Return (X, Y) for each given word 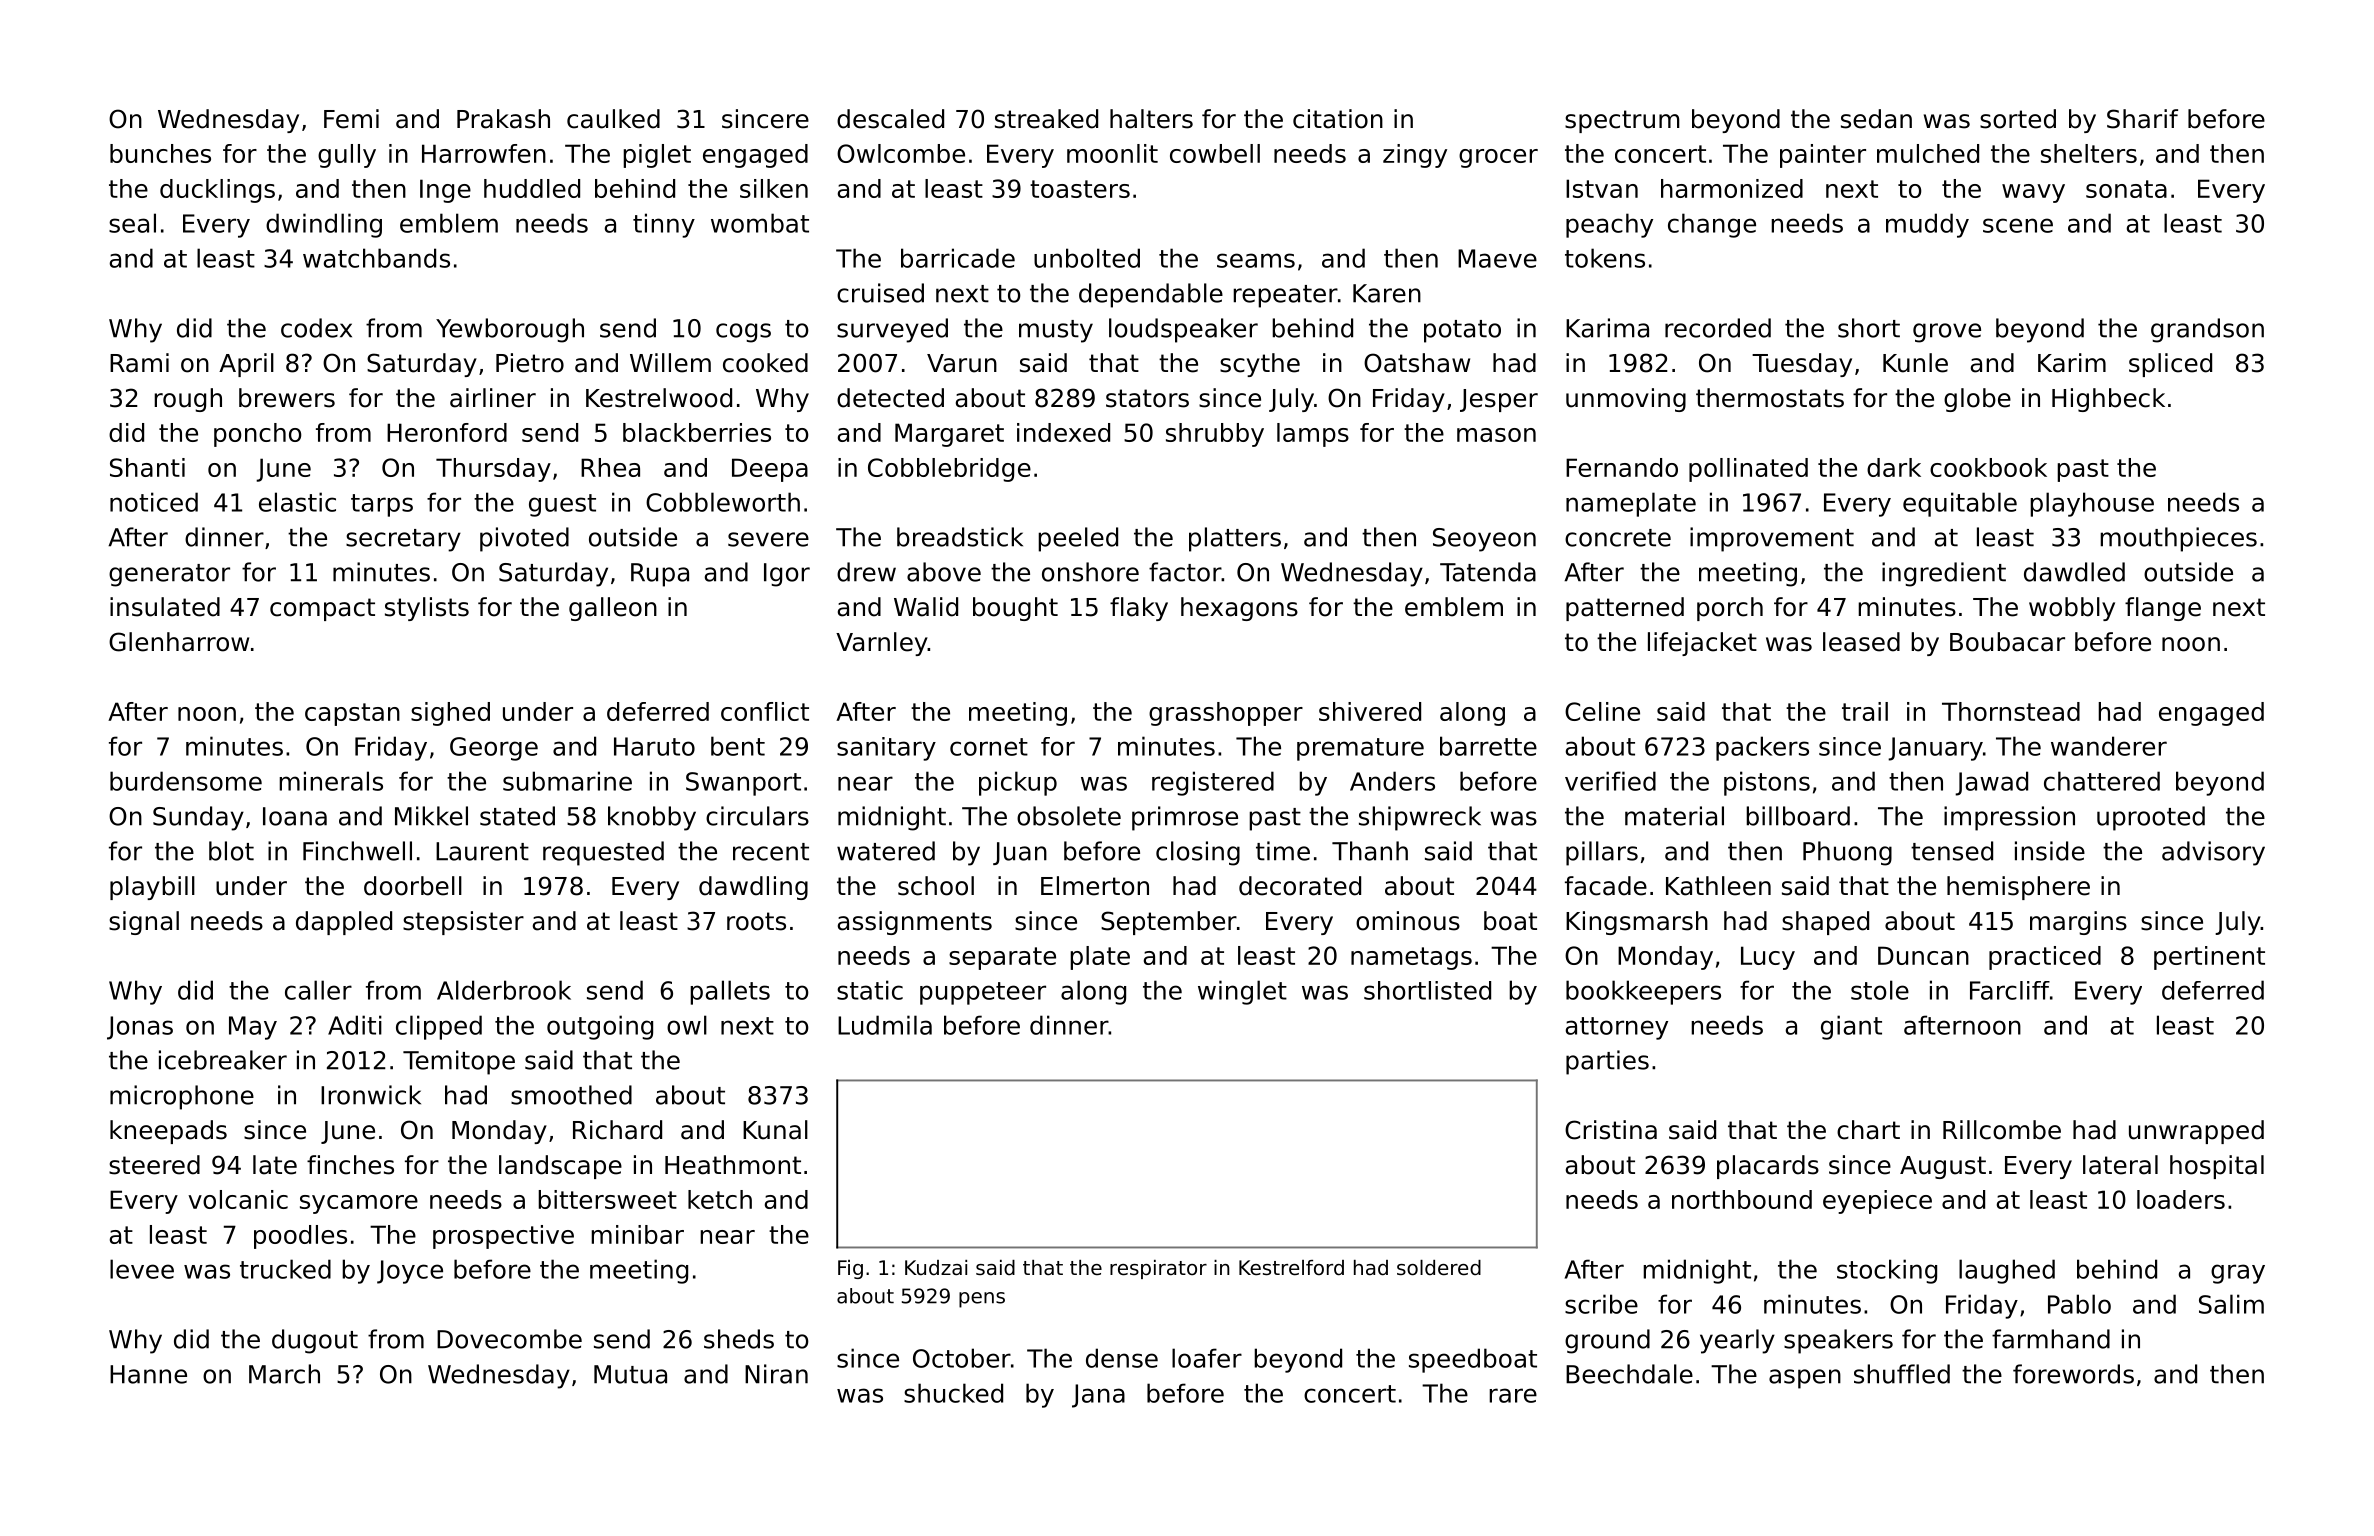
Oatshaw (1417, 363)
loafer (1207, 1358)
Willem (670, 363)
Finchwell (357, 851)
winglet (1242, 992)
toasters (1080, 189)
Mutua (630, 1374)
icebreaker (223, 1060)
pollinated (1748, 470)
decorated (1300, 886)
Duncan (1923, 955)
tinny (664, 225)
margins (2078, 923)
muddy (1927, 225)
